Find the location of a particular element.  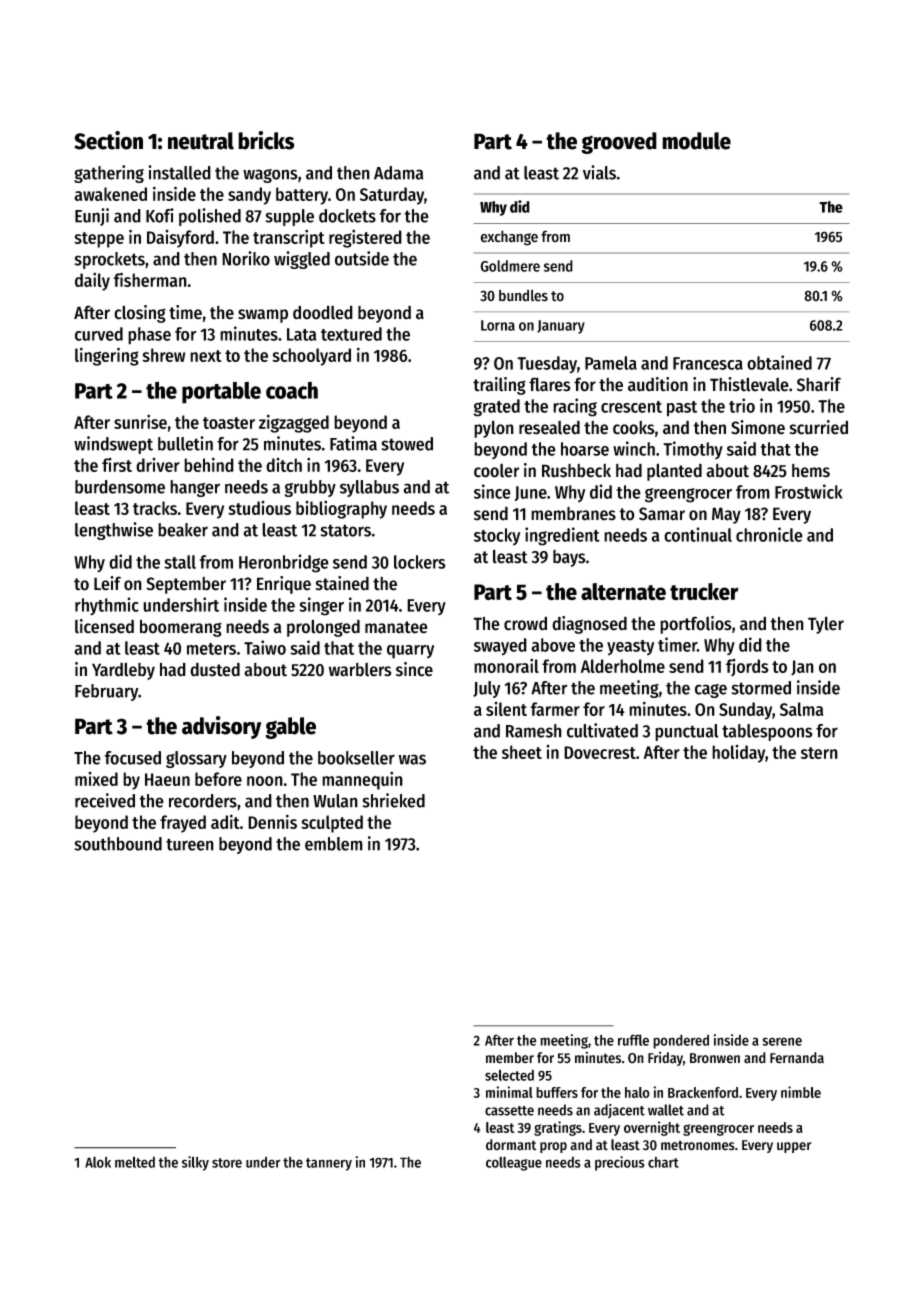

selected is located at coordinates (509, 1075).
